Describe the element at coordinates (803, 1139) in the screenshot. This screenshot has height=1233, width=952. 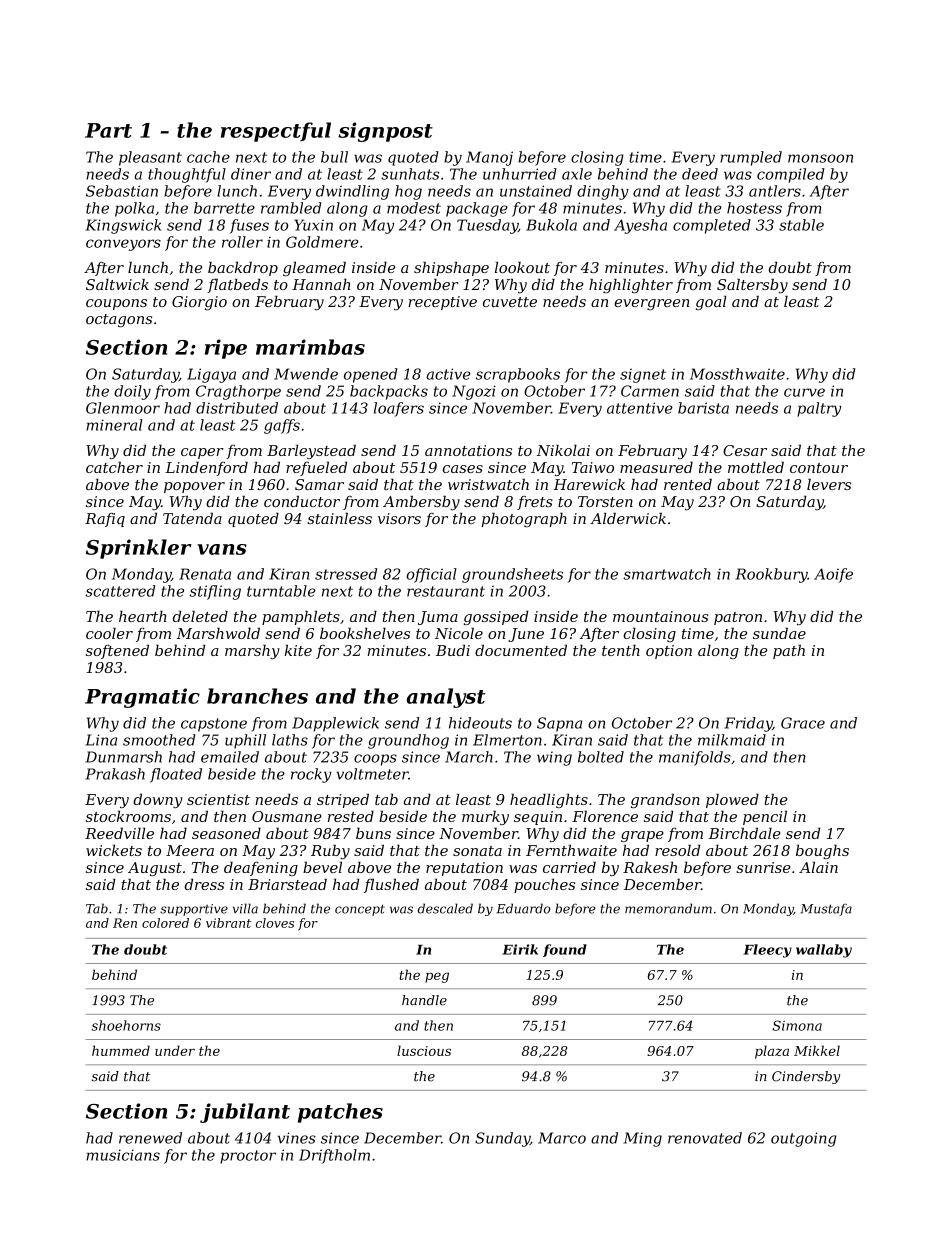
I see `outgoing` at that location.
